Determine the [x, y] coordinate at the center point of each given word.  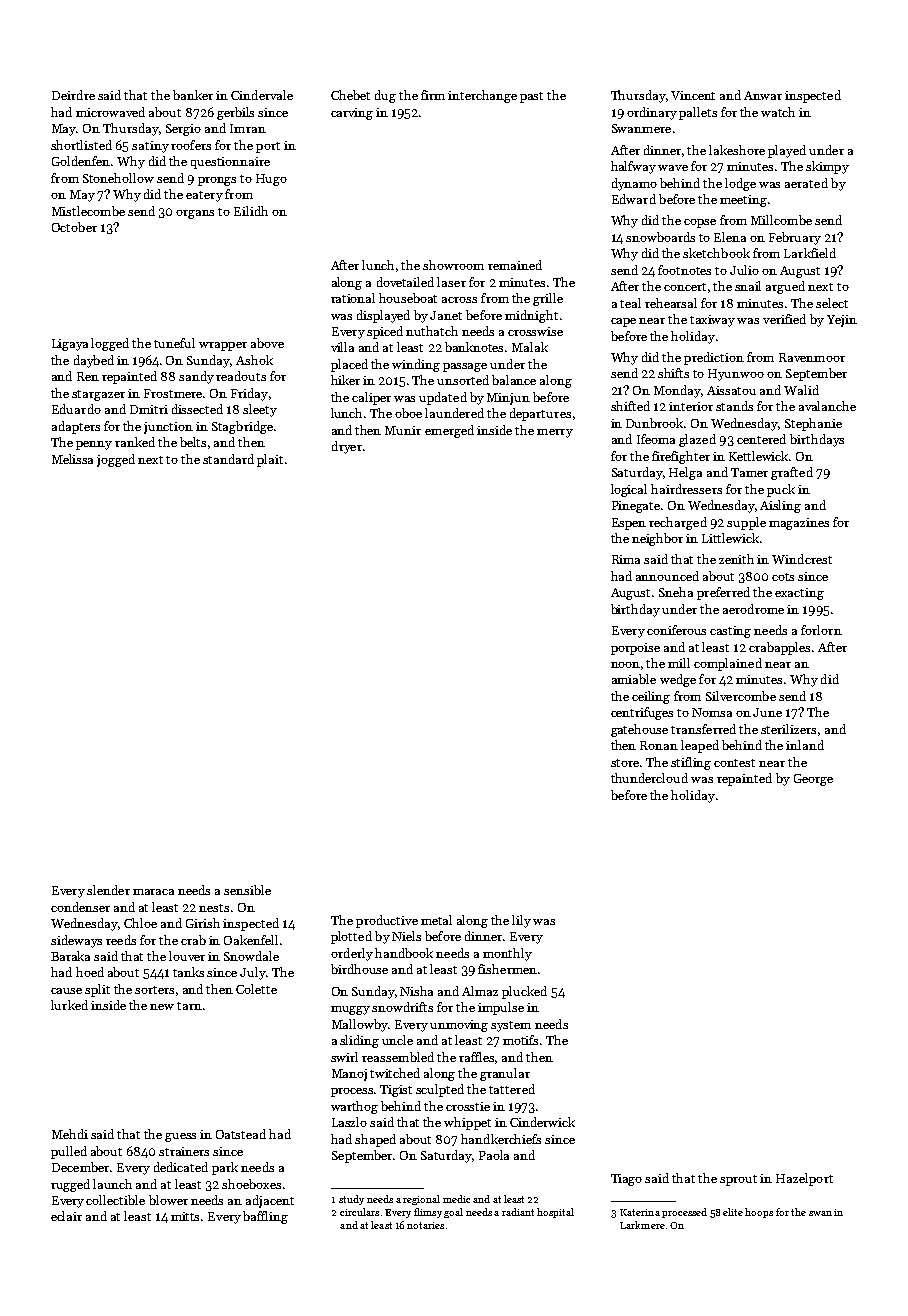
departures [540, 414]
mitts [185, 1216]
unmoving [459, 1026]
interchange [482, 96]
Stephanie [813, 424]
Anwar [763, 95]
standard [228, 459]
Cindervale [262, 95]
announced [667, 576]
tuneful [174, 343]
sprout [738, 1180]
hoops [759, 1213]
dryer [347, 447]
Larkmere [642, 1225]
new [162, 1007]
